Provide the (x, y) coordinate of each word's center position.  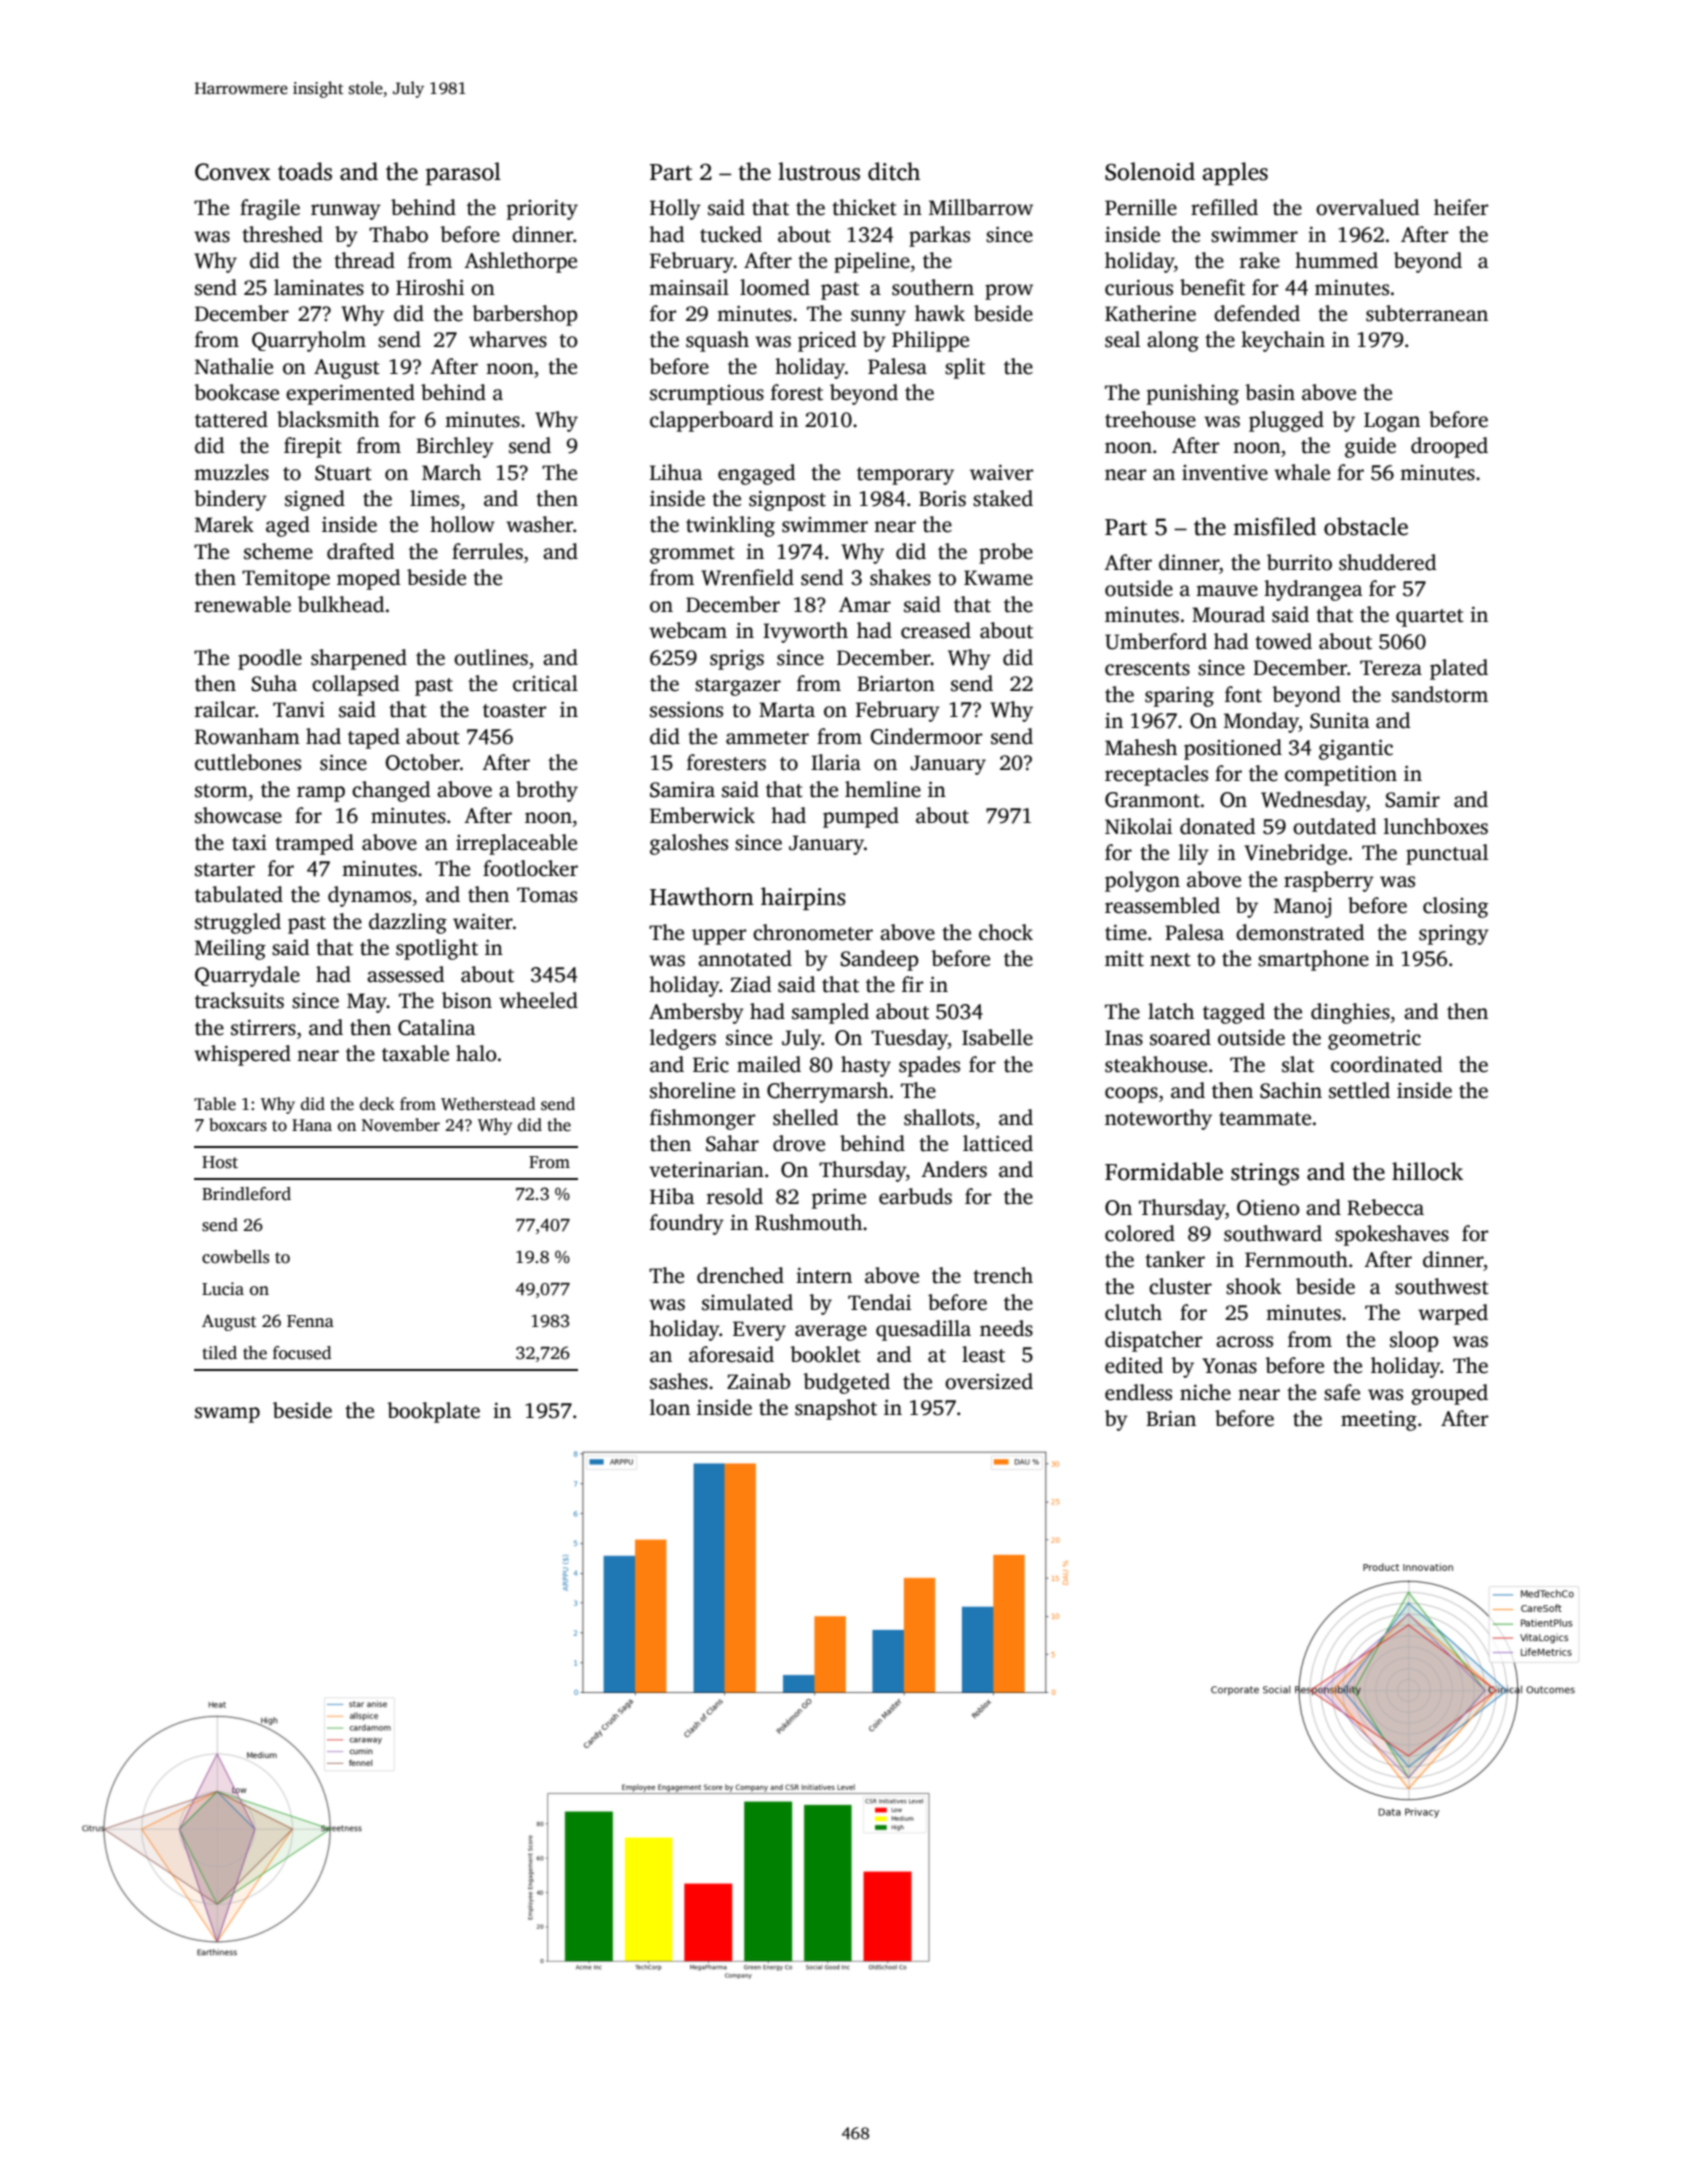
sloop (1414, 1341)
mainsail (689, 287)
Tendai (879, 1302)
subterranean (1427, 313)
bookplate (433, 1412)
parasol (463, 173)
